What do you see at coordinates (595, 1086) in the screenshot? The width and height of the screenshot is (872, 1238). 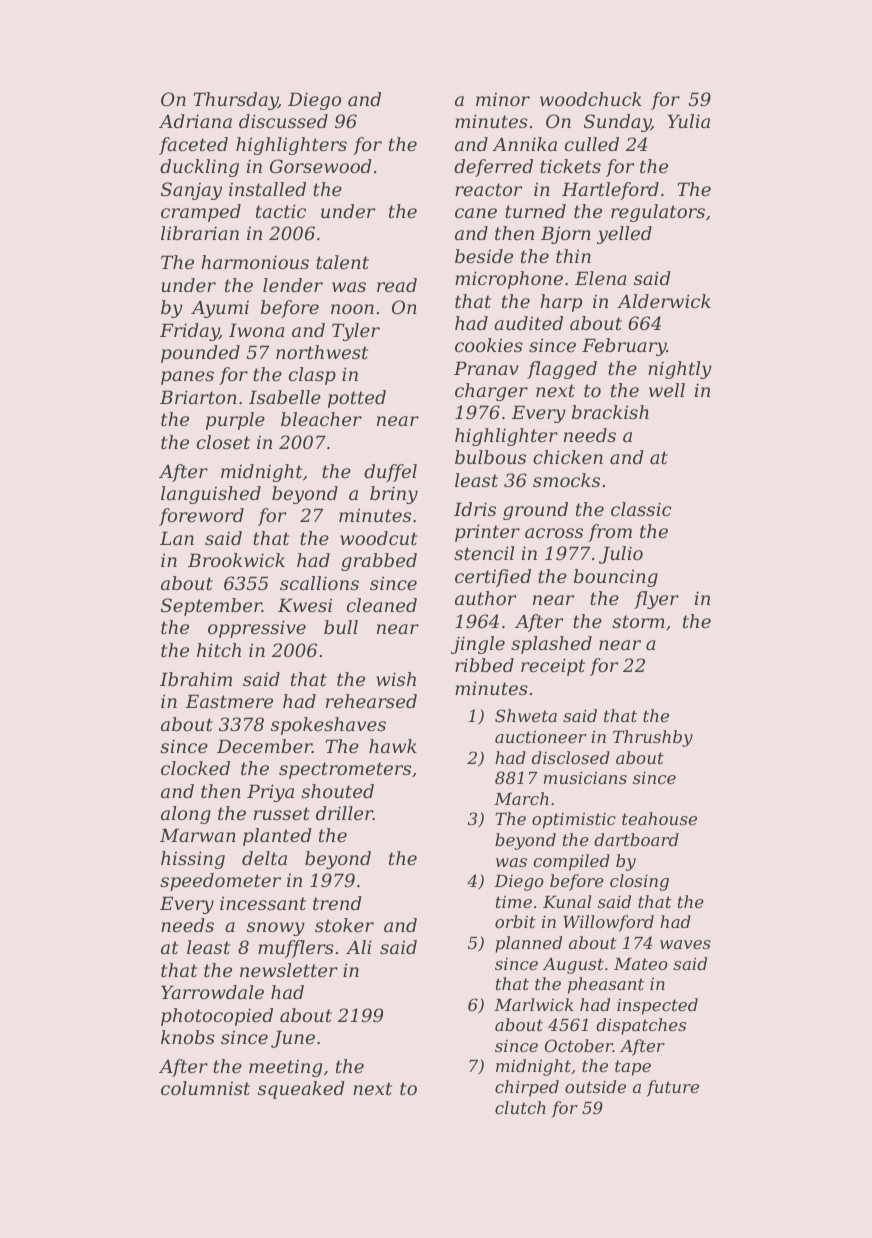 I see `outside` at bounding box center [595, 1086].
